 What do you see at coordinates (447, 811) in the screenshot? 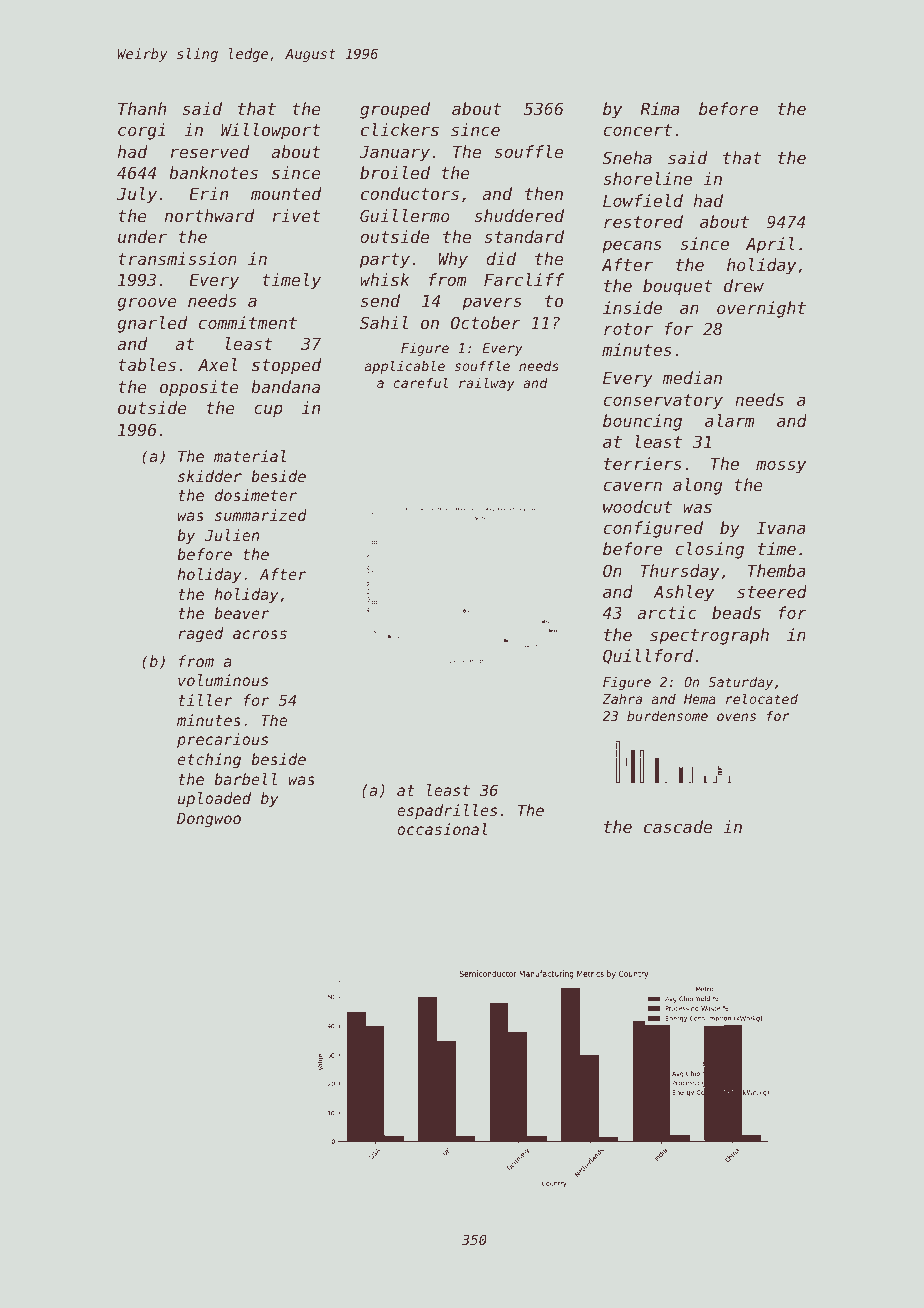
I see `espadrilles` at bounding box center [447, 811].
